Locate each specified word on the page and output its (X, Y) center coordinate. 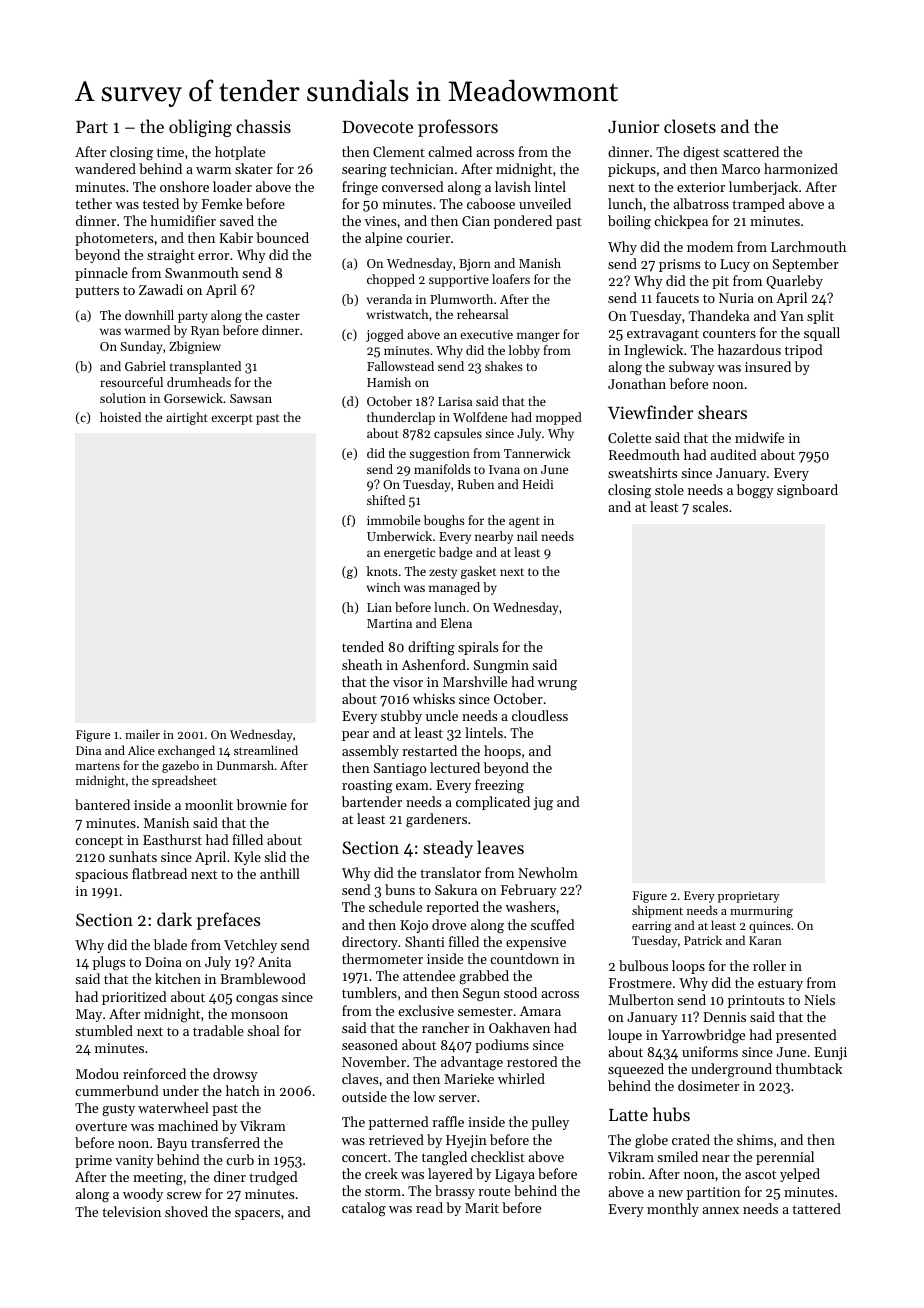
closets (690, 126)
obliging (200, 128)
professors (458, 128)
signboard (807, 491)
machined (188, 1125)
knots (382, 571)
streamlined (266, 750)
